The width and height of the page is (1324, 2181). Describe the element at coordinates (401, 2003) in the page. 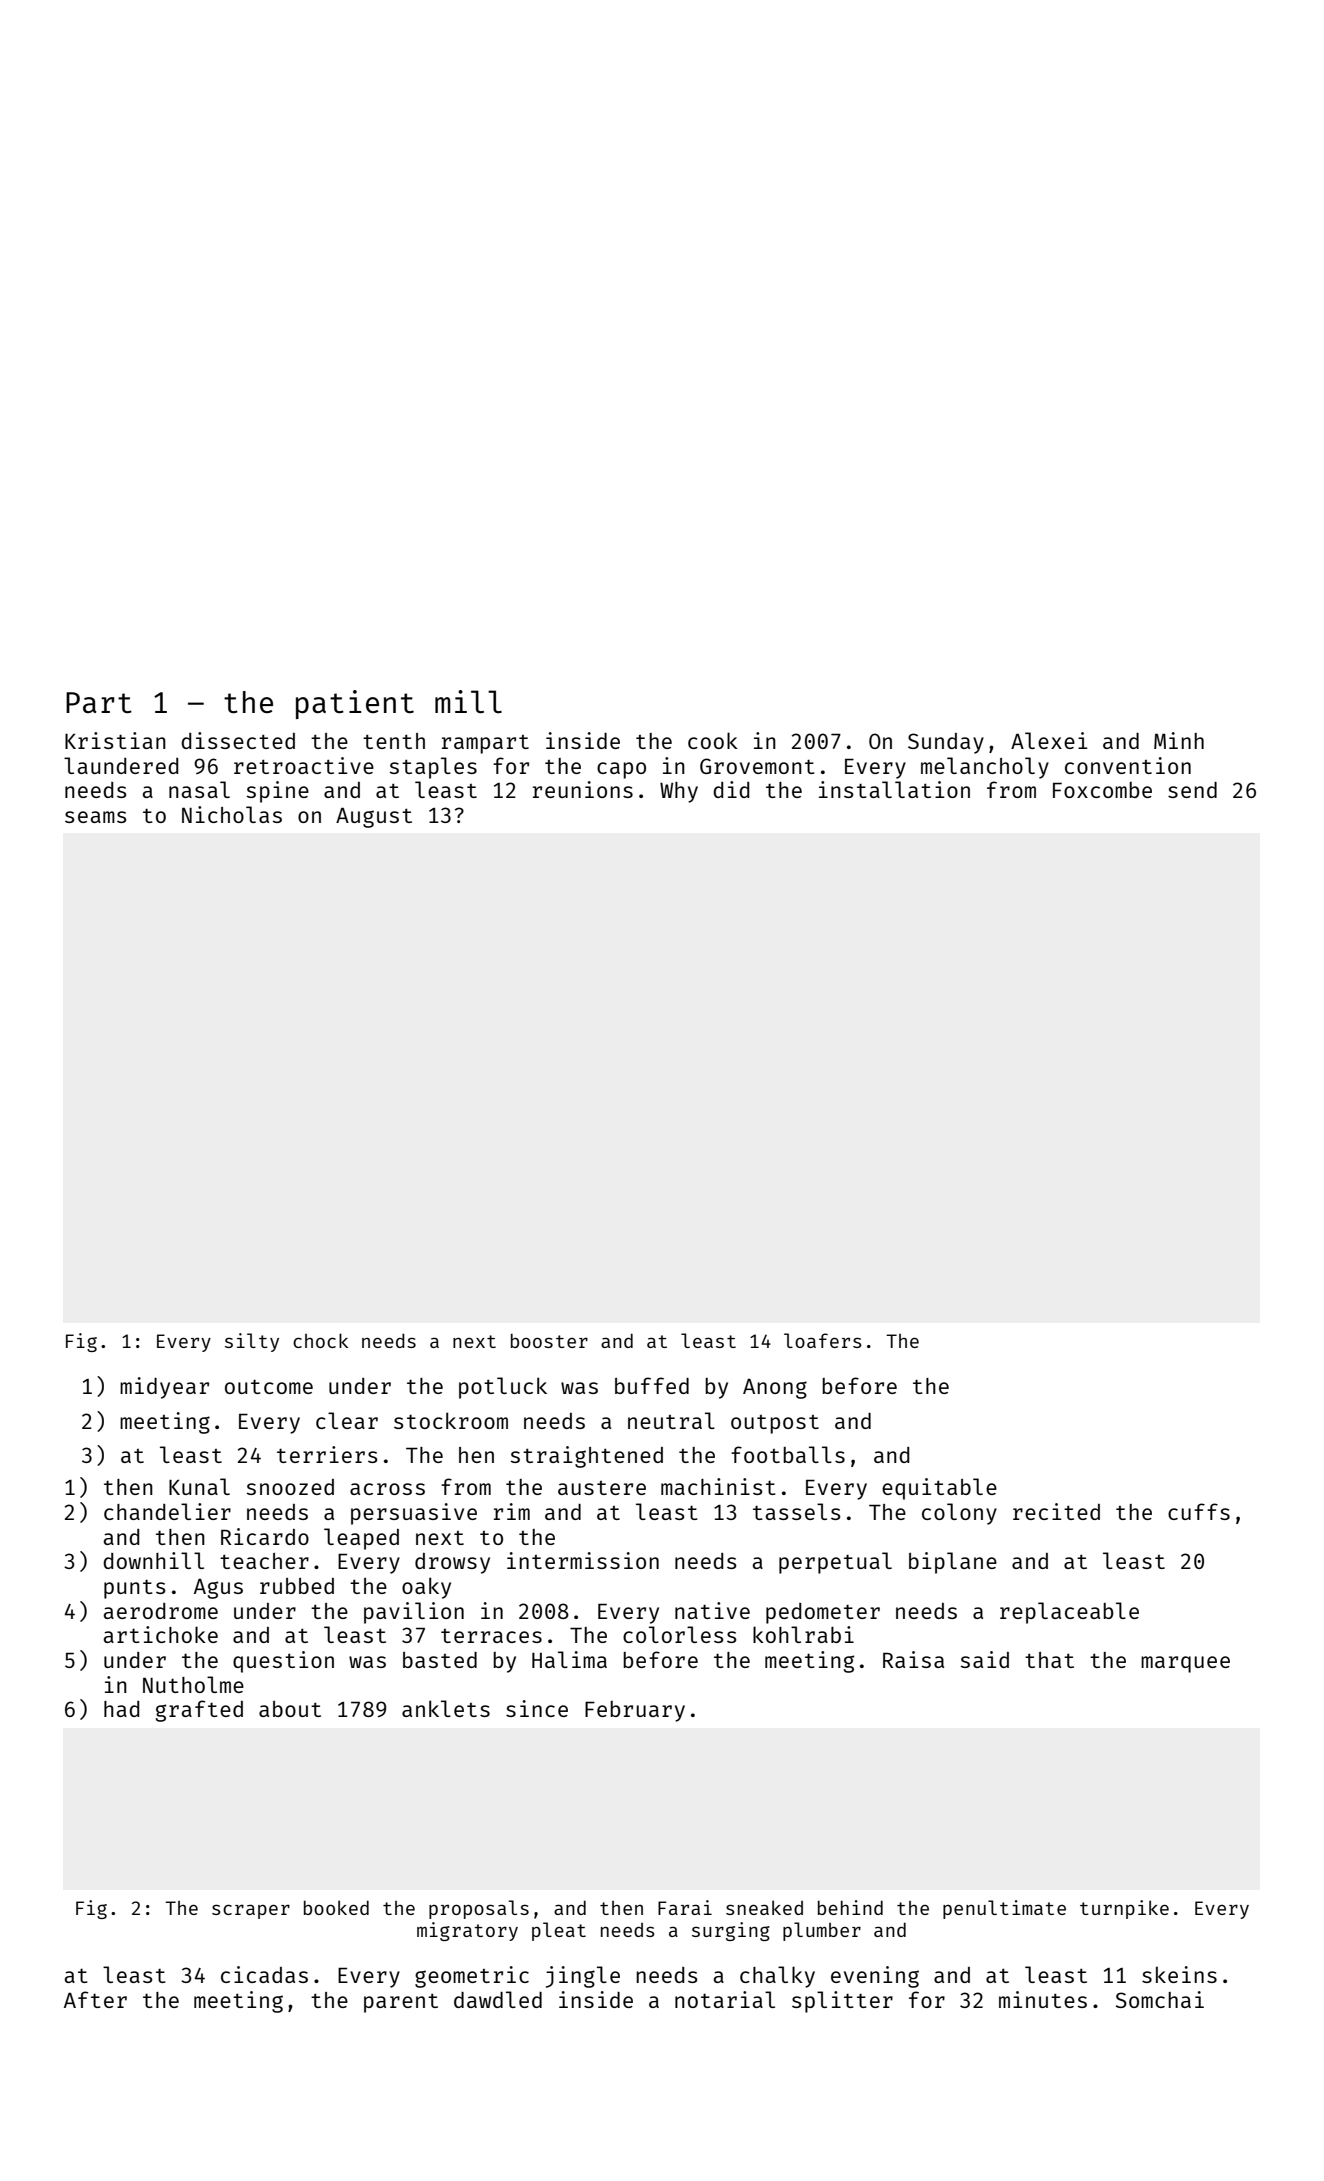

I see `parent` at that location.
